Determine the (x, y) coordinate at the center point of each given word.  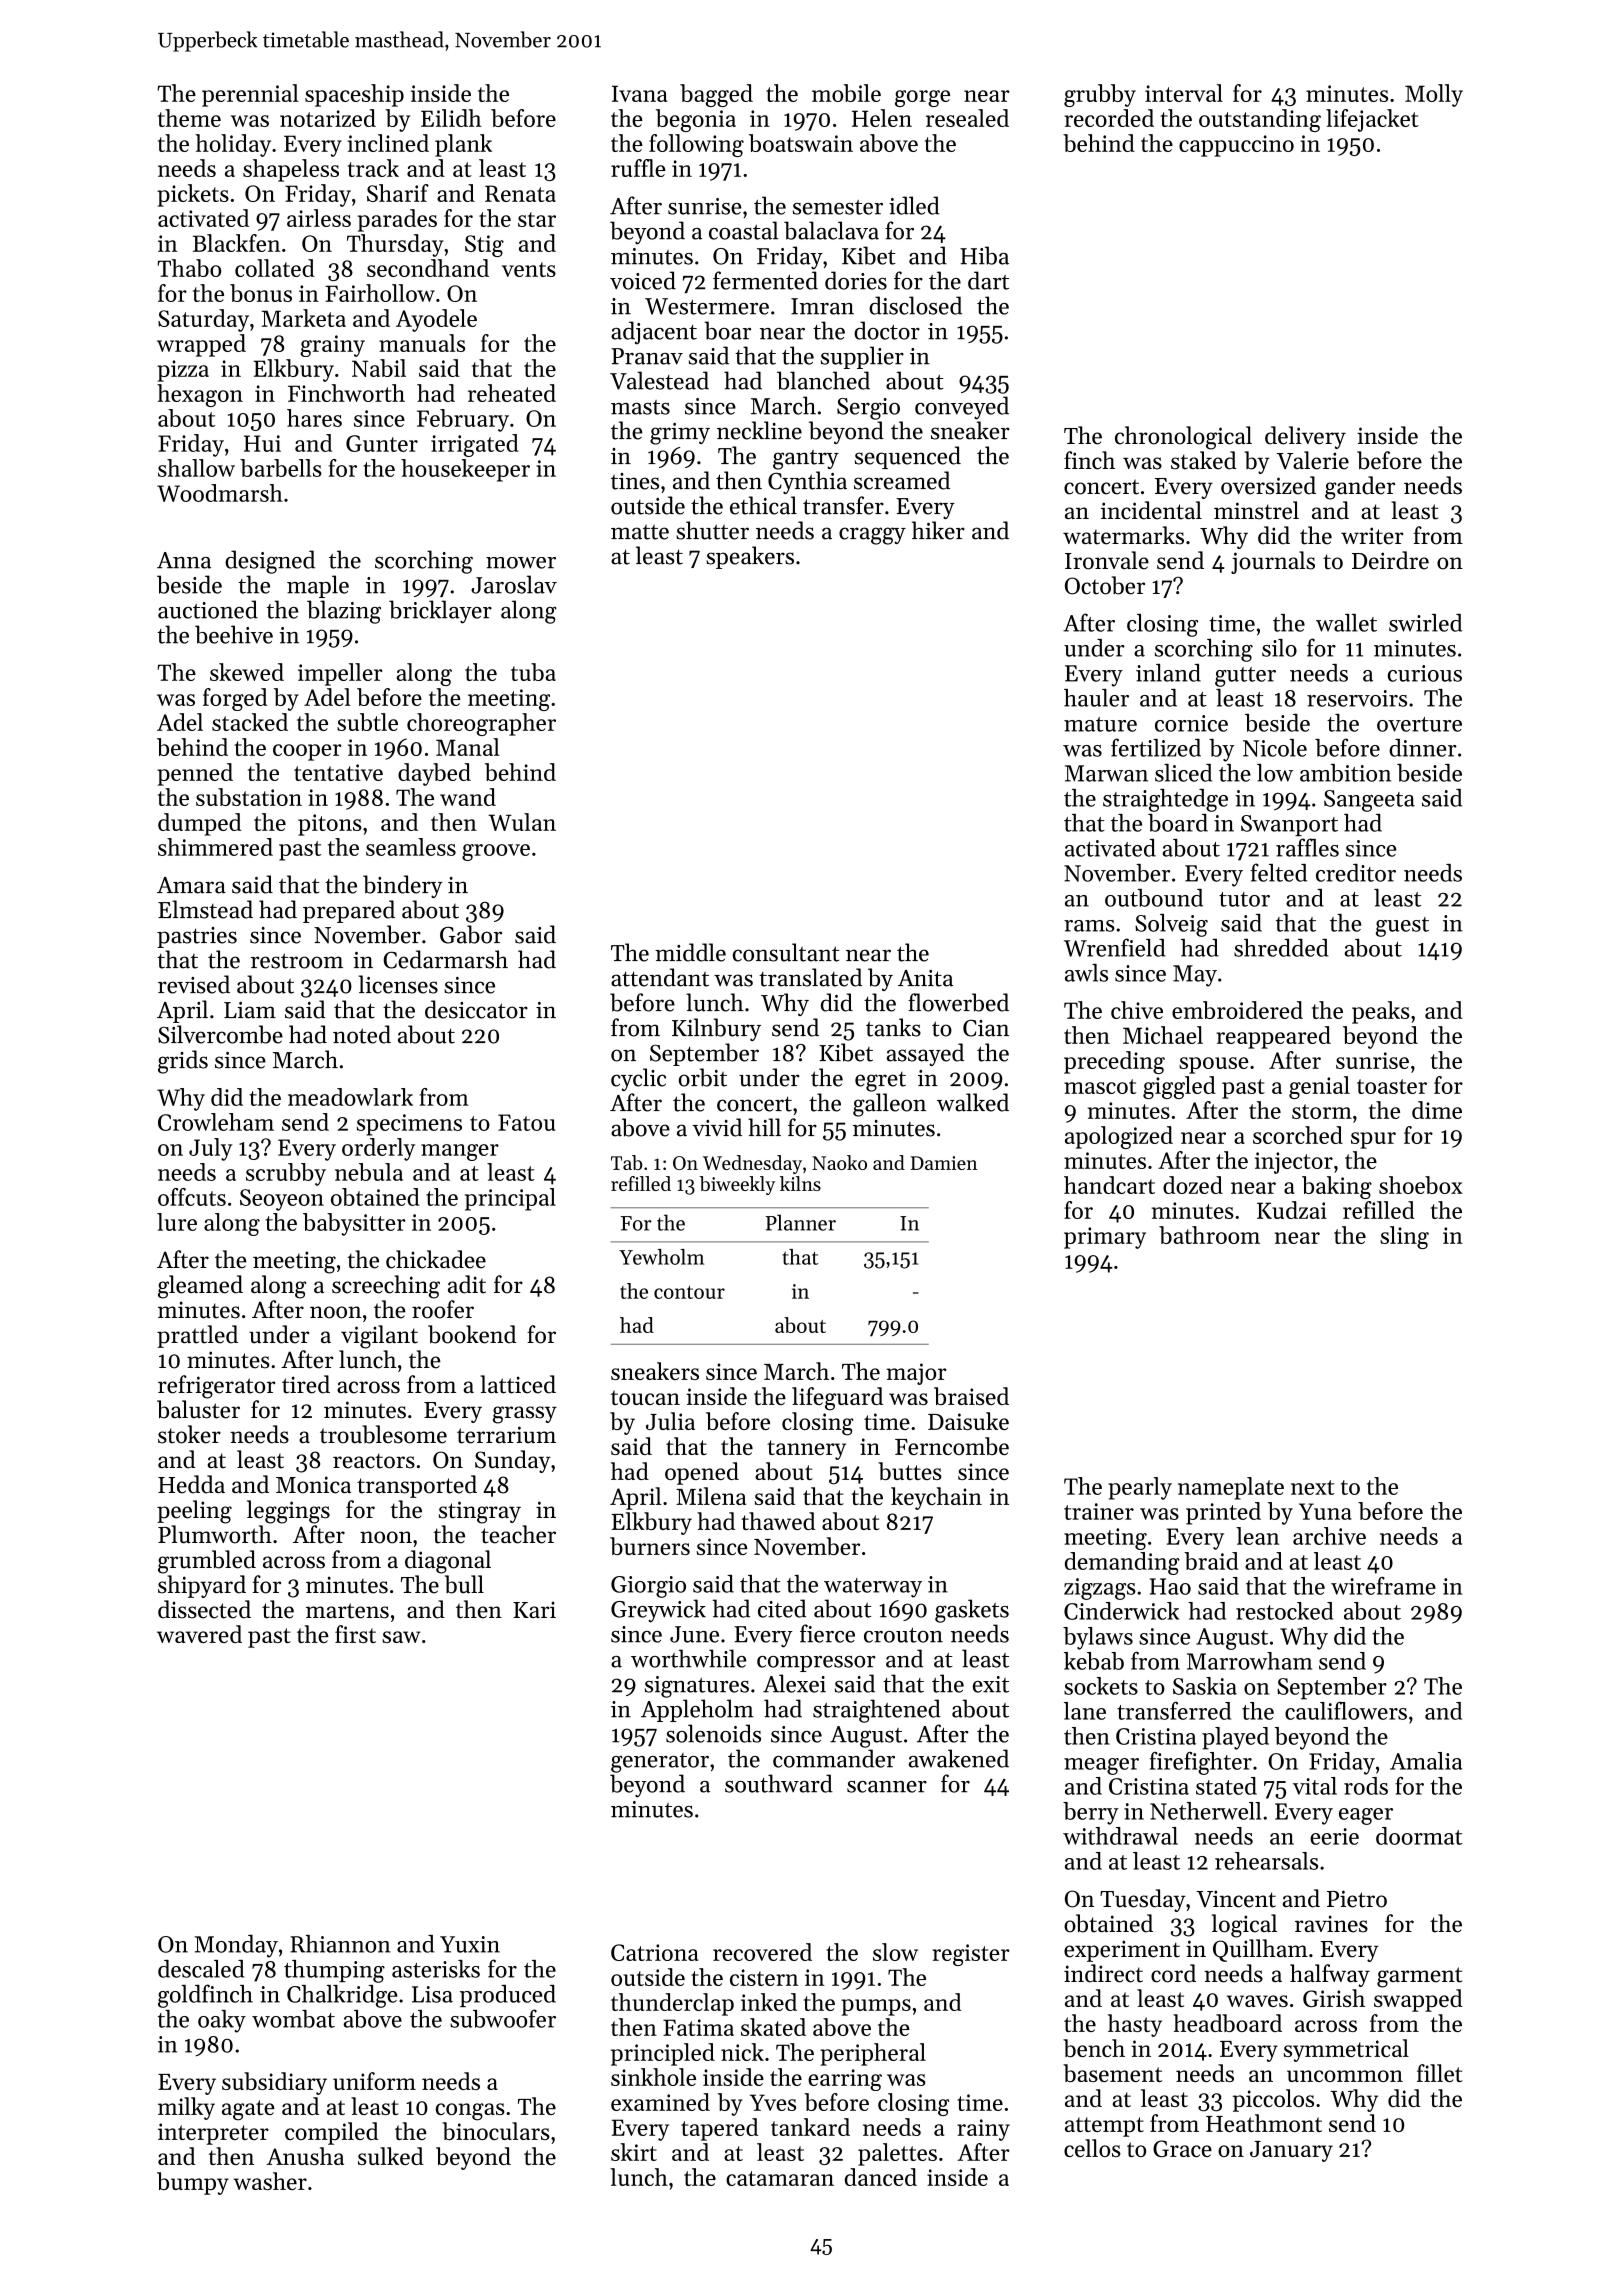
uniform (374, 2081)
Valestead (659, 380)
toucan (645, 1397)
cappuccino (1236, 146)
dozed (1193, 1185)
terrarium (506, 1435)
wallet (1346, 623)
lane (1085, 1711)
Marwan (1106, 773)
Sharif (398, 193)
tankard (810, 2127)
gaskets (972, 1611)
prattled (197, 1336)
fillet (1439, 2073)
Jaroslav (514, 584)
